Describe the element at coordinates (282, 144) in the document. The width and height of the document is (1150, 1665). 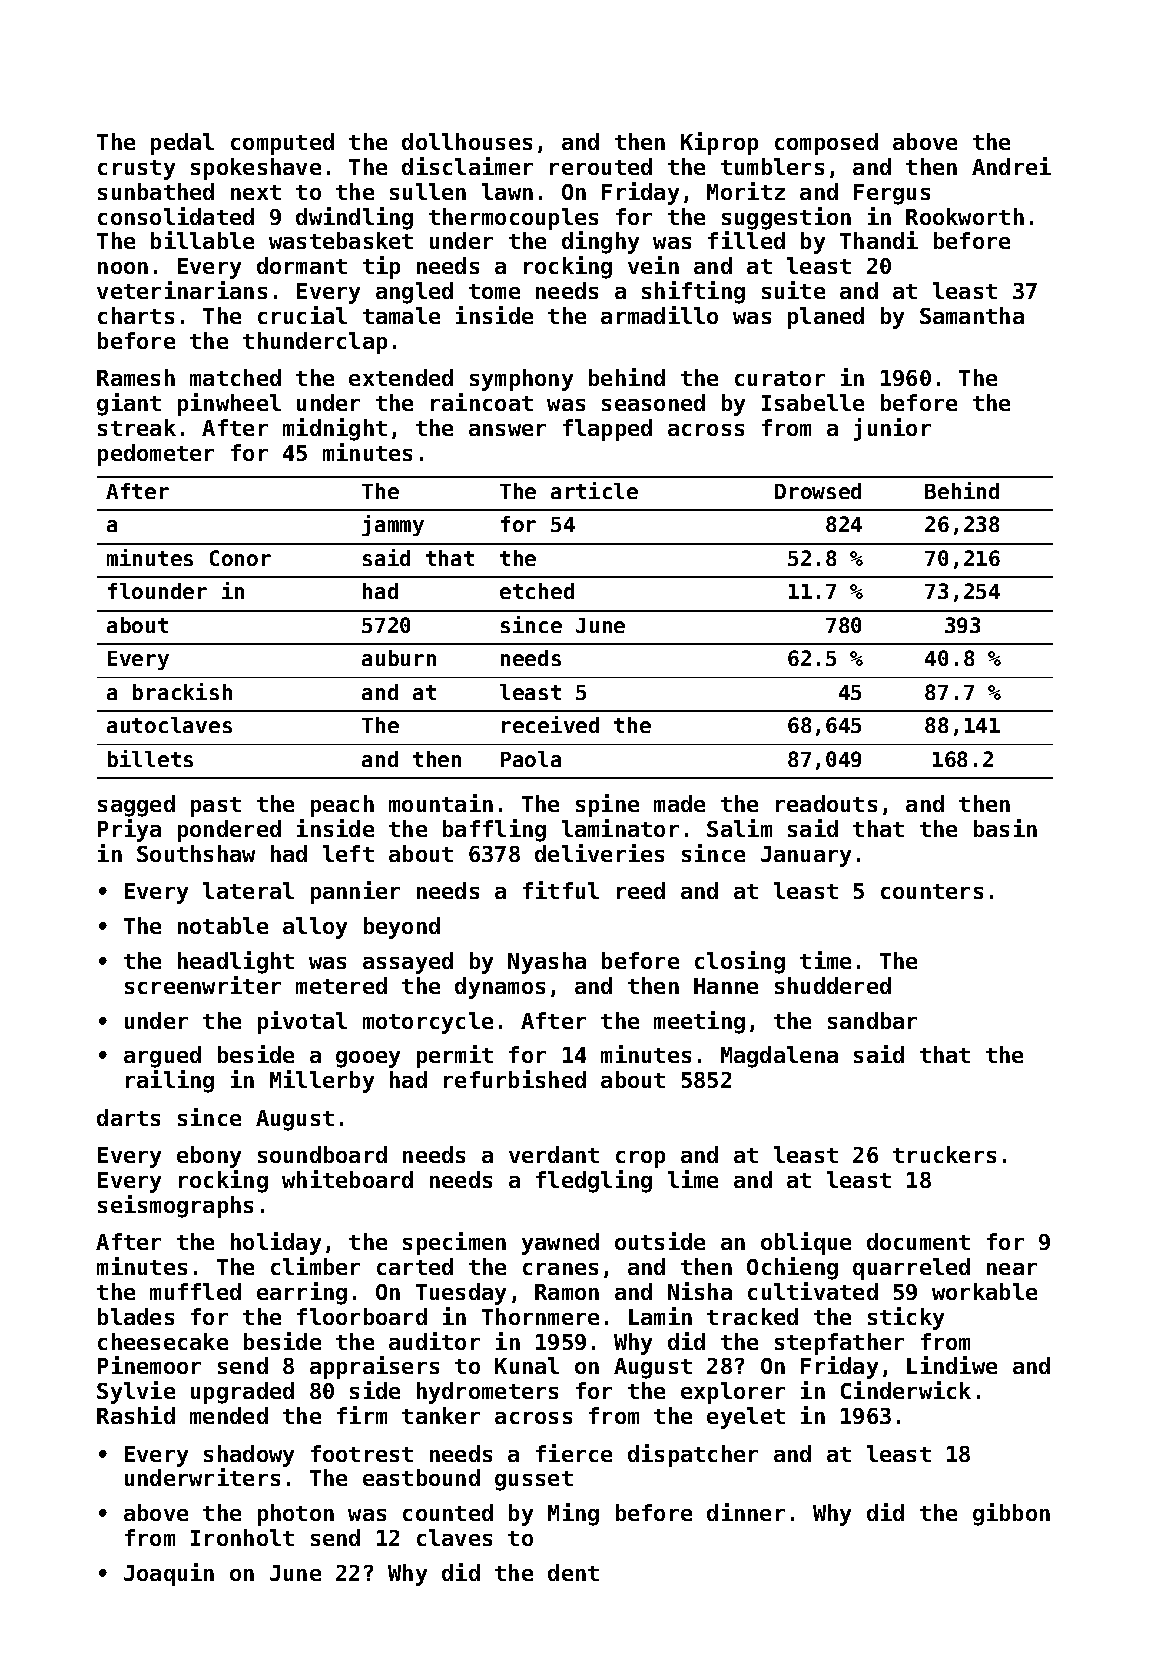
I see `computed` at that location.
